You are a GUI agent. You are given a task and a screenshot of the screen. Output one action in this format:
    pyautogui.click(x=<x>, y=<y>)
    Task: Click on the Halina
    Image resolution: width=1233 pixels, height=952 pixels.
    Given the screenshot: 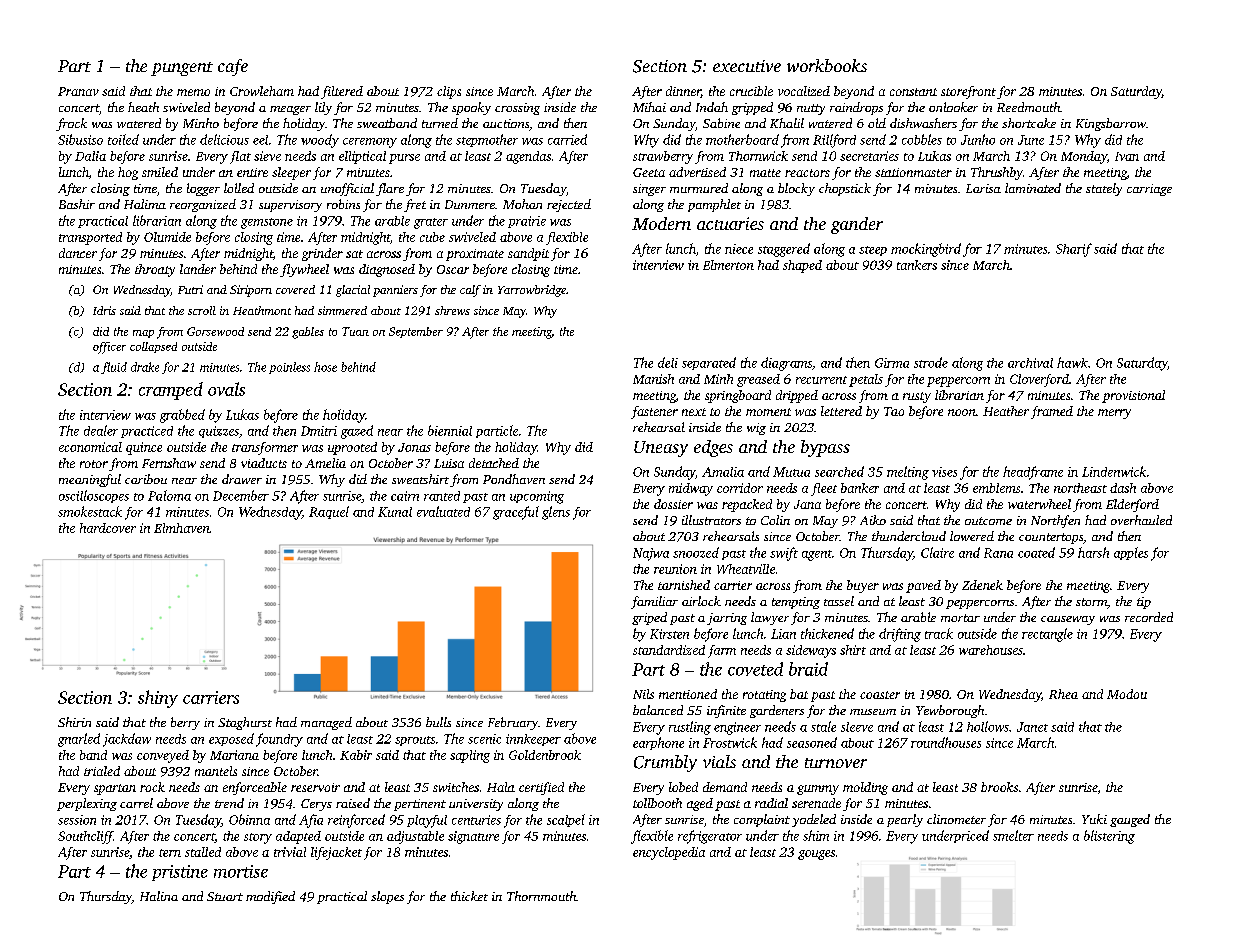 What is the action you would take?
    pyautogui.click(x=159, y=896)
